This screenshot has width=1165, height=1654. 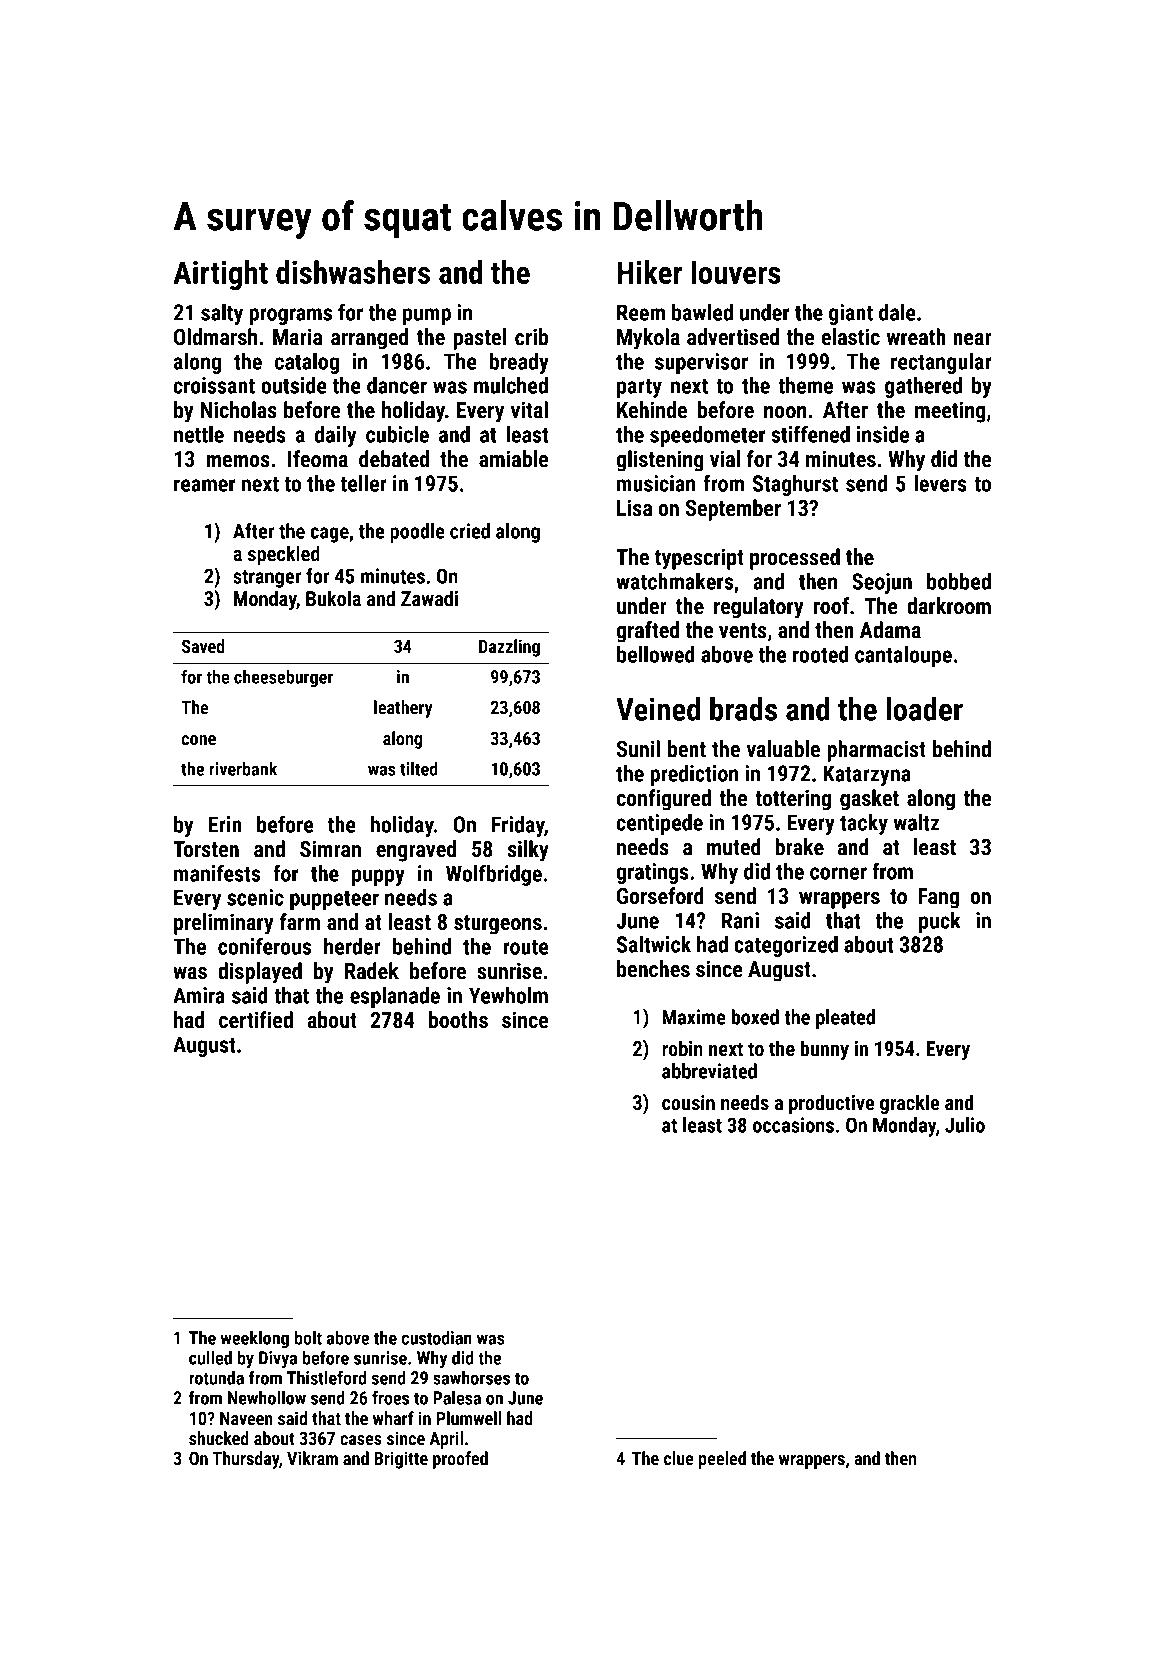 I want to click on clue, so click(x=679, y=1458).
